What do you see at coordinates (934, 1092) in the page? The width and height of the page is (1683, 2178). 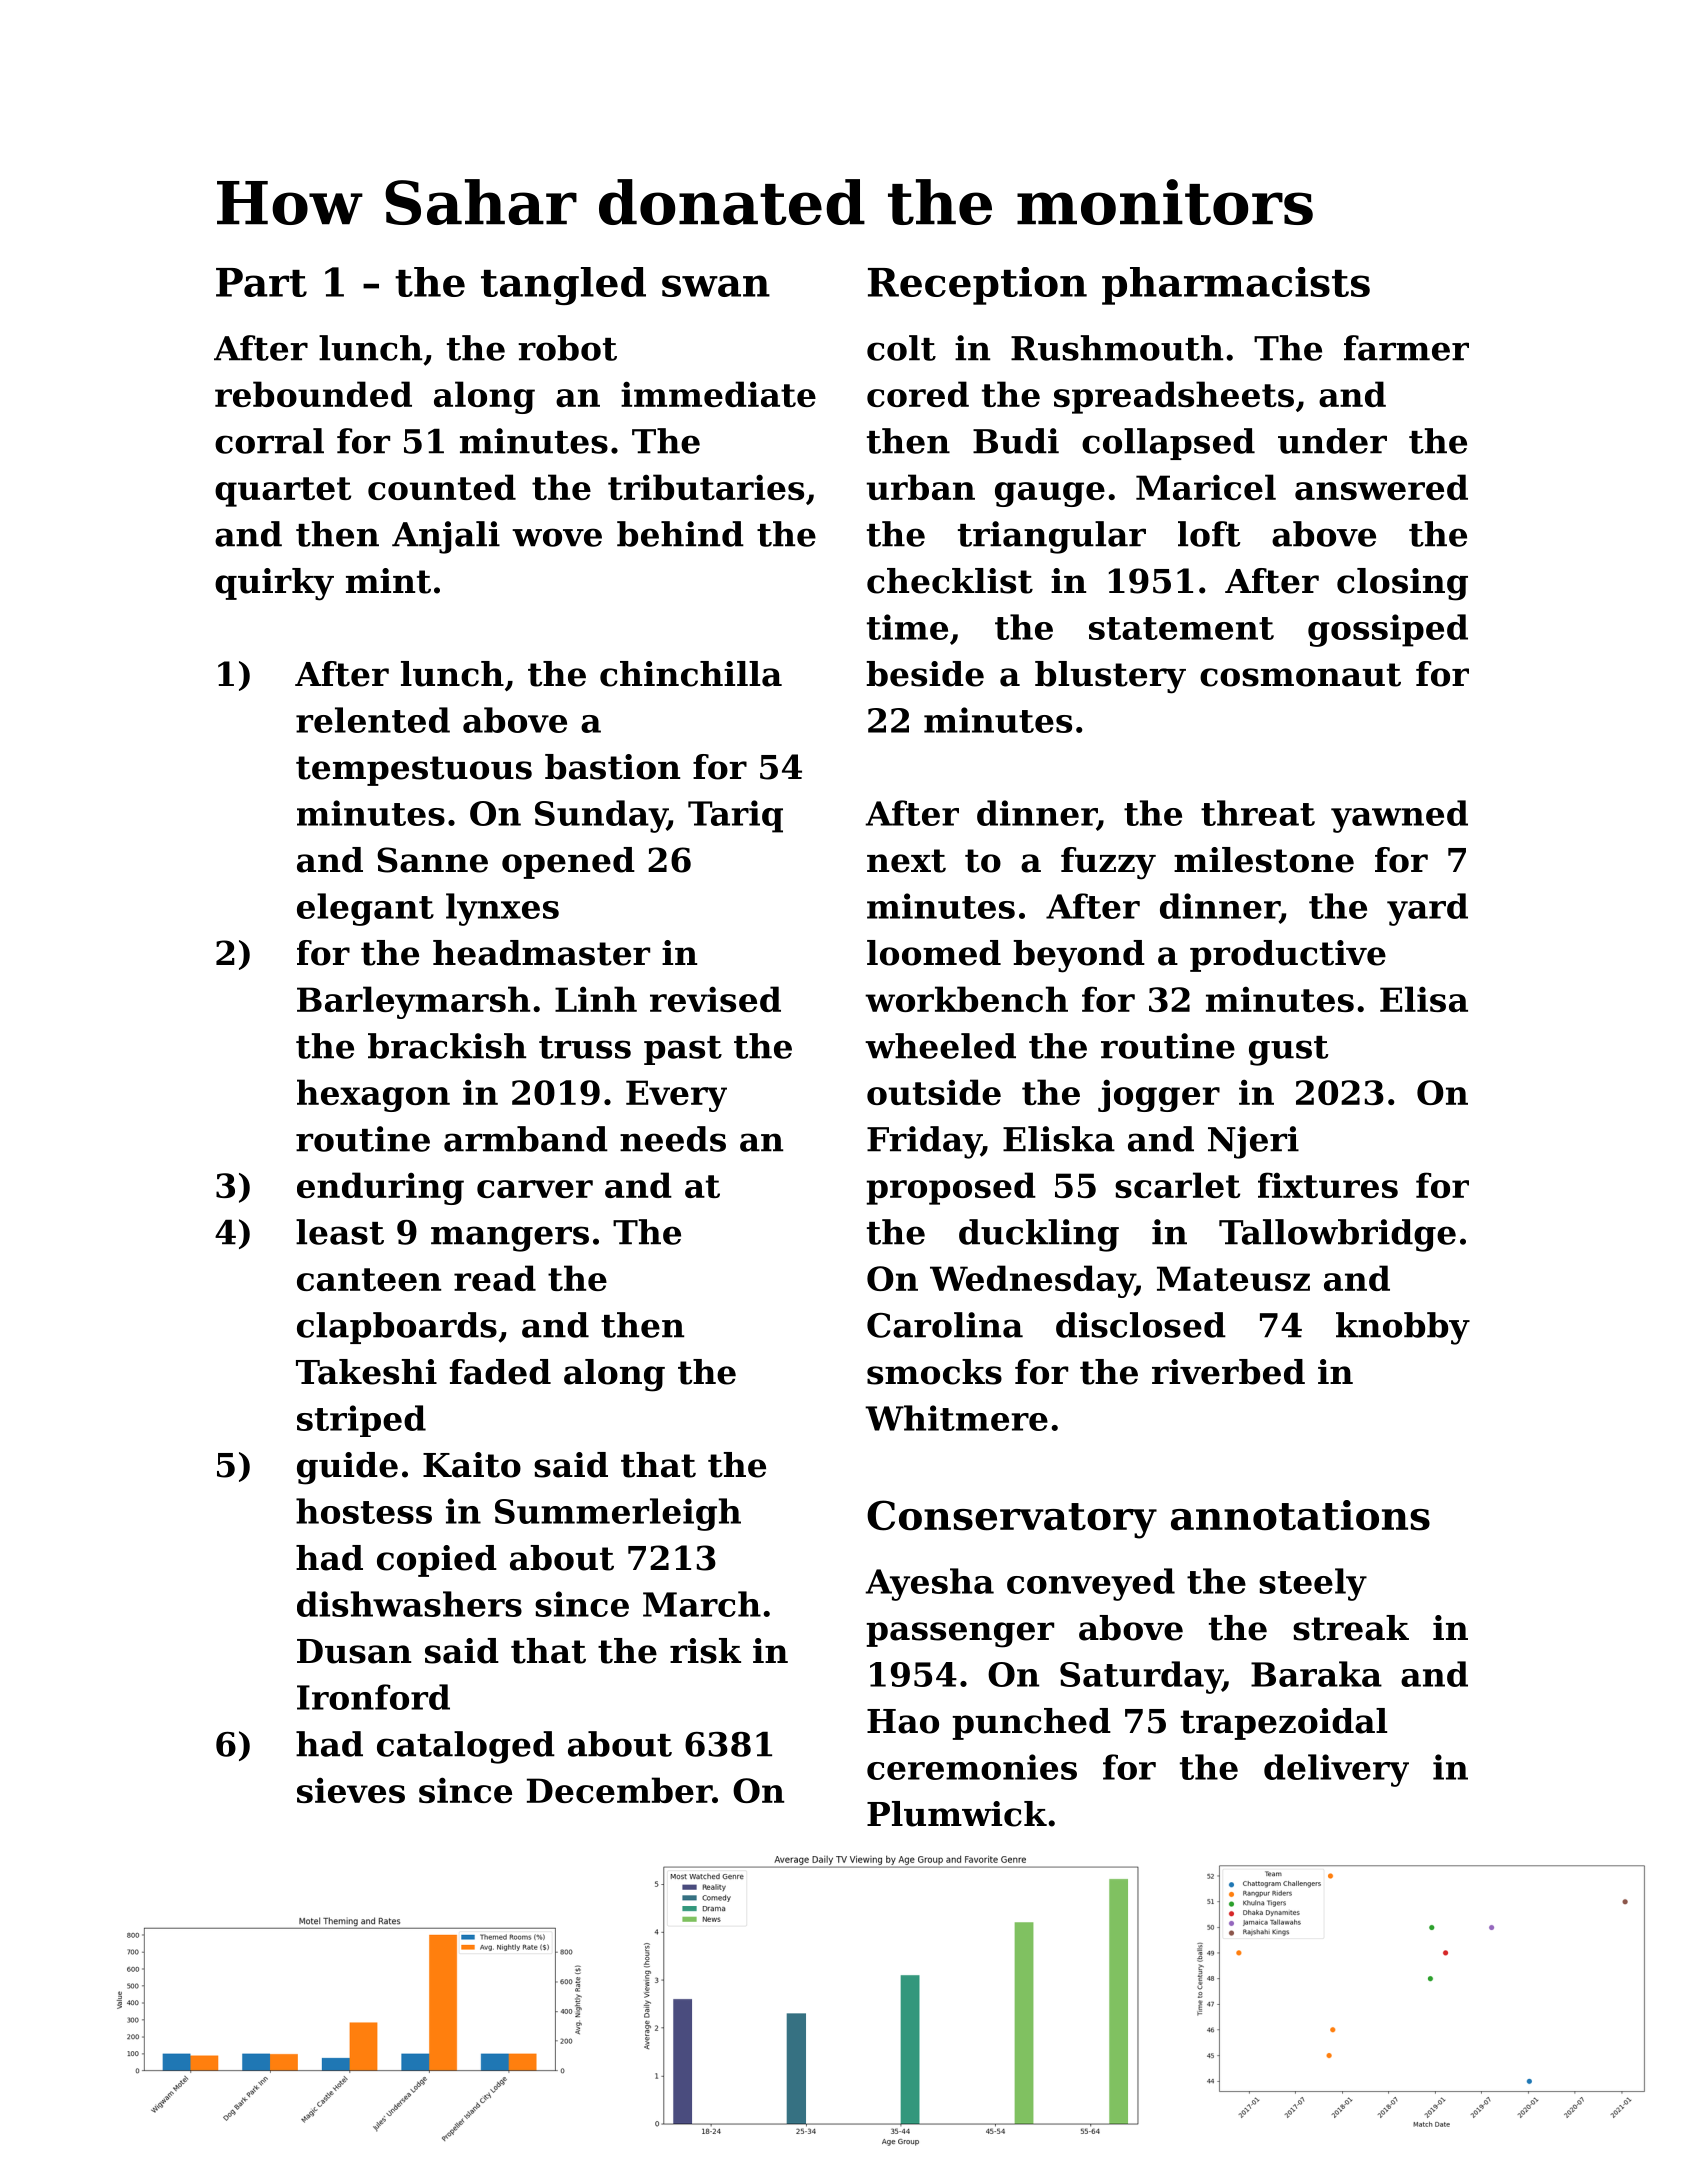 I see `outside` at bounding box center [934, 1092].
